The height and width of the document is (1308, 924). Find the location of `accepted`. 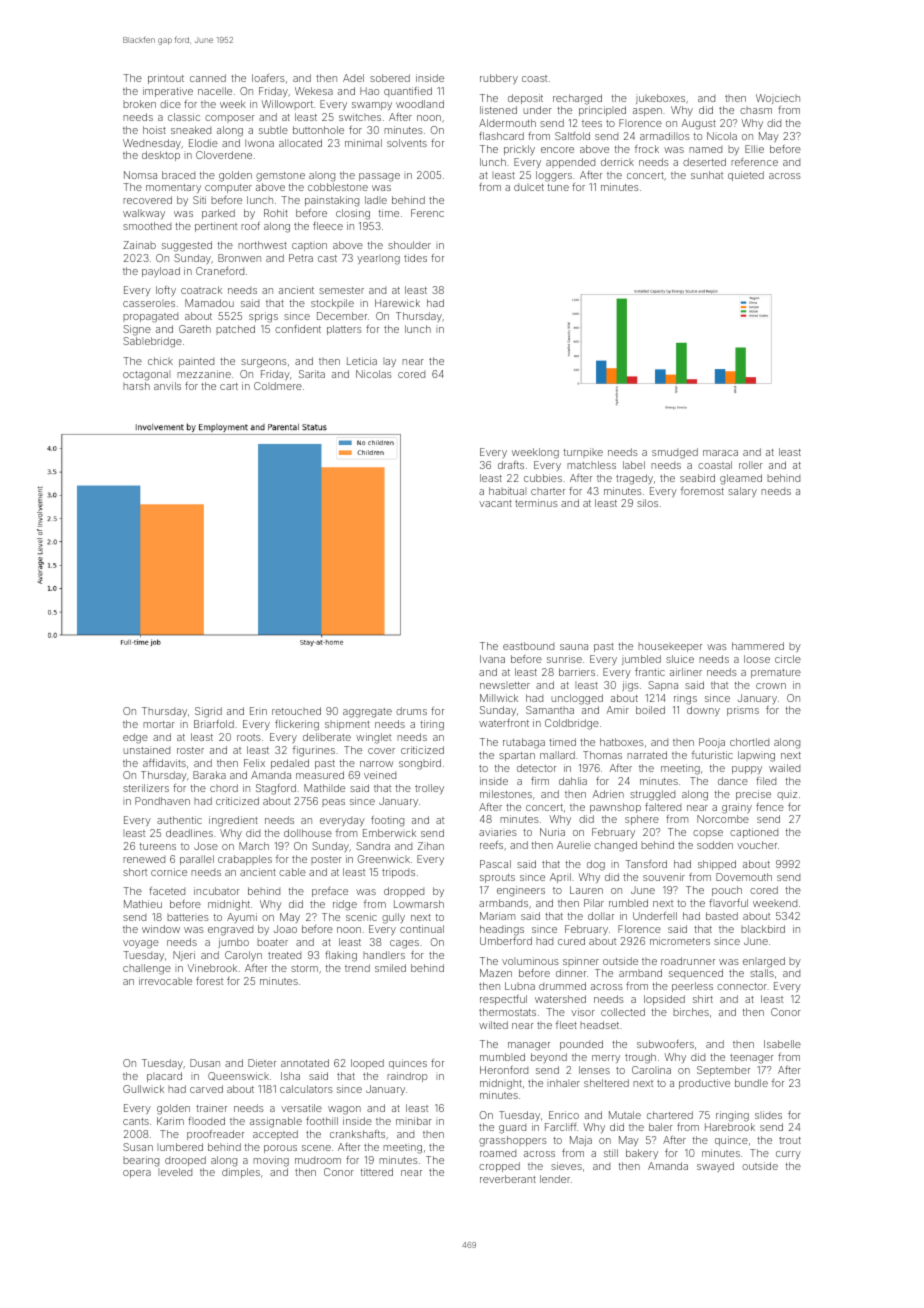

accepted is located at coordinates (275, 1135).
